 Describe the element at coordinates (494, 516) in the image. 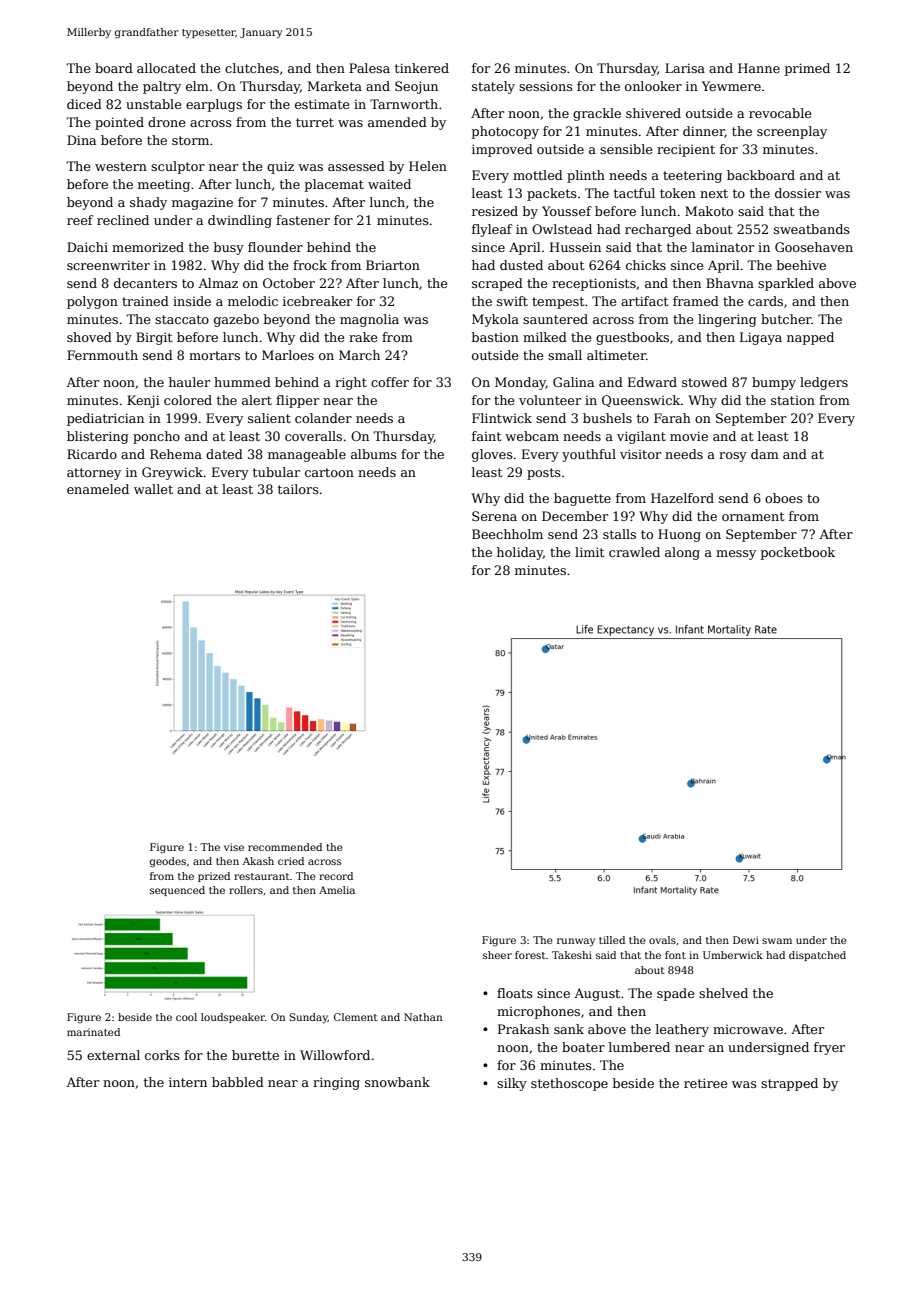

I see `Serena` at that location.
